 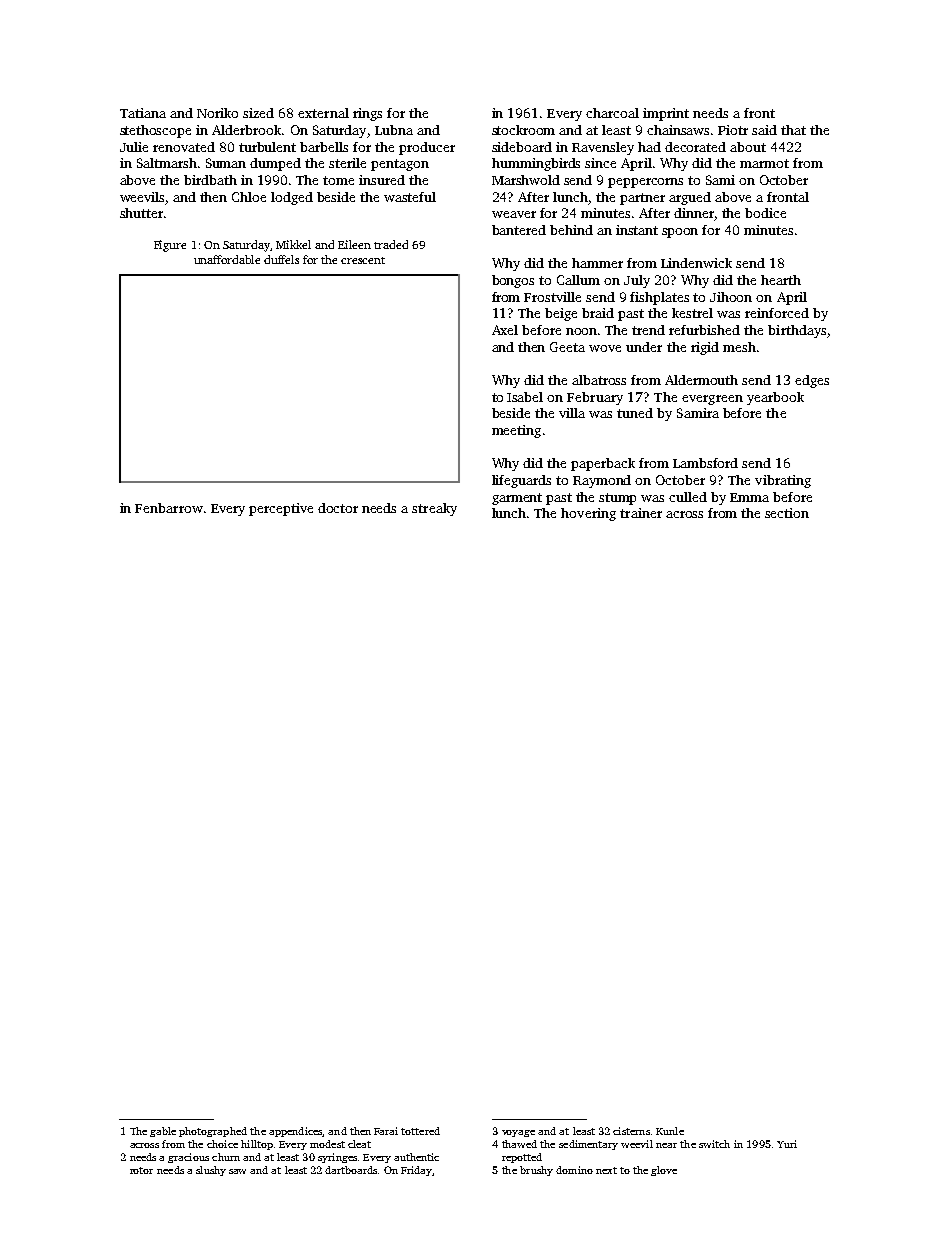 What do you see at coordinates (296, 1132) in the page?
I see `appendices` at bounding box center [296, 1132].
